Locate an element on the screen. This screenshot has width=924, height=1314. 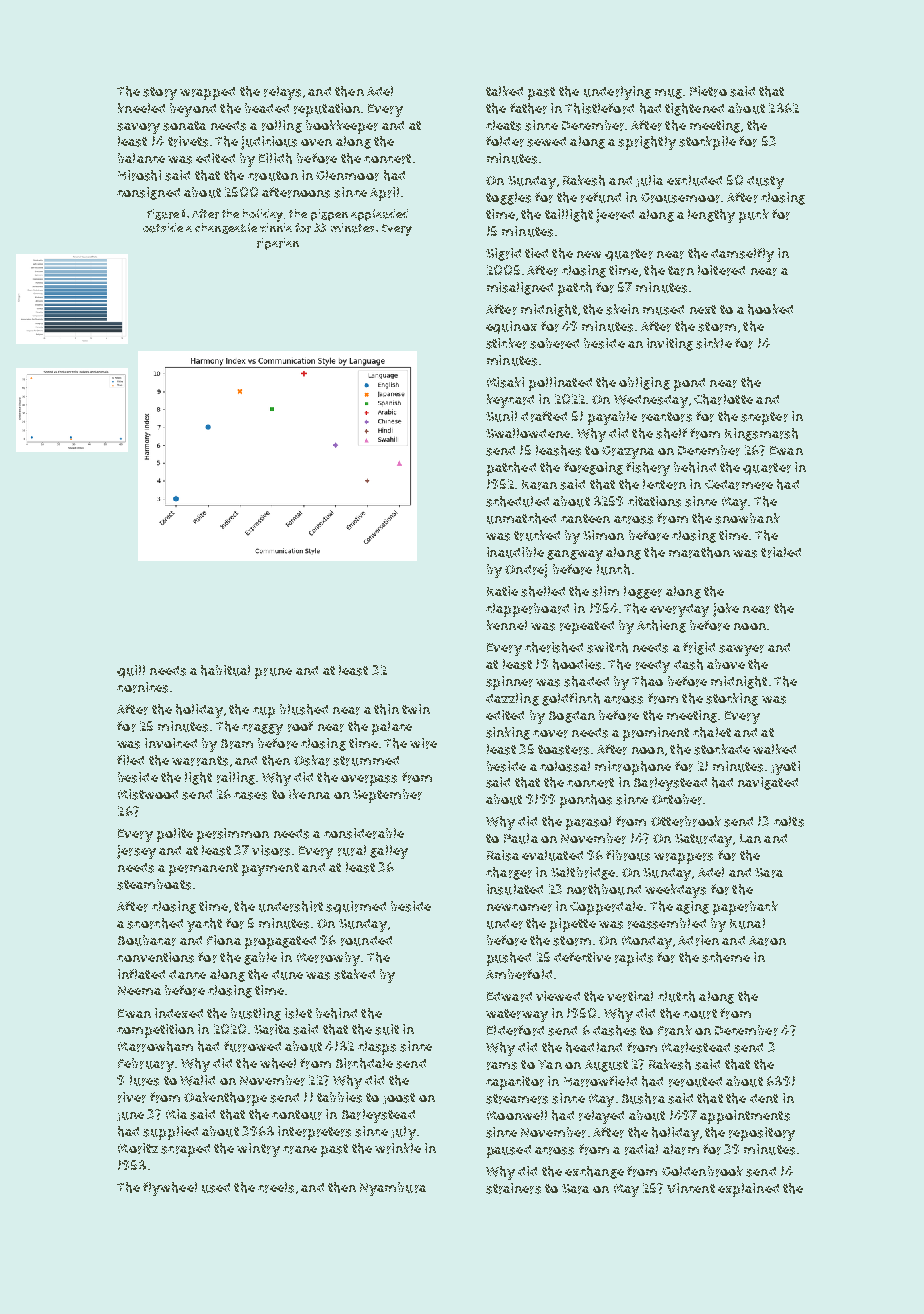
Kingsmarsh is located at coordinates (761, 434).
